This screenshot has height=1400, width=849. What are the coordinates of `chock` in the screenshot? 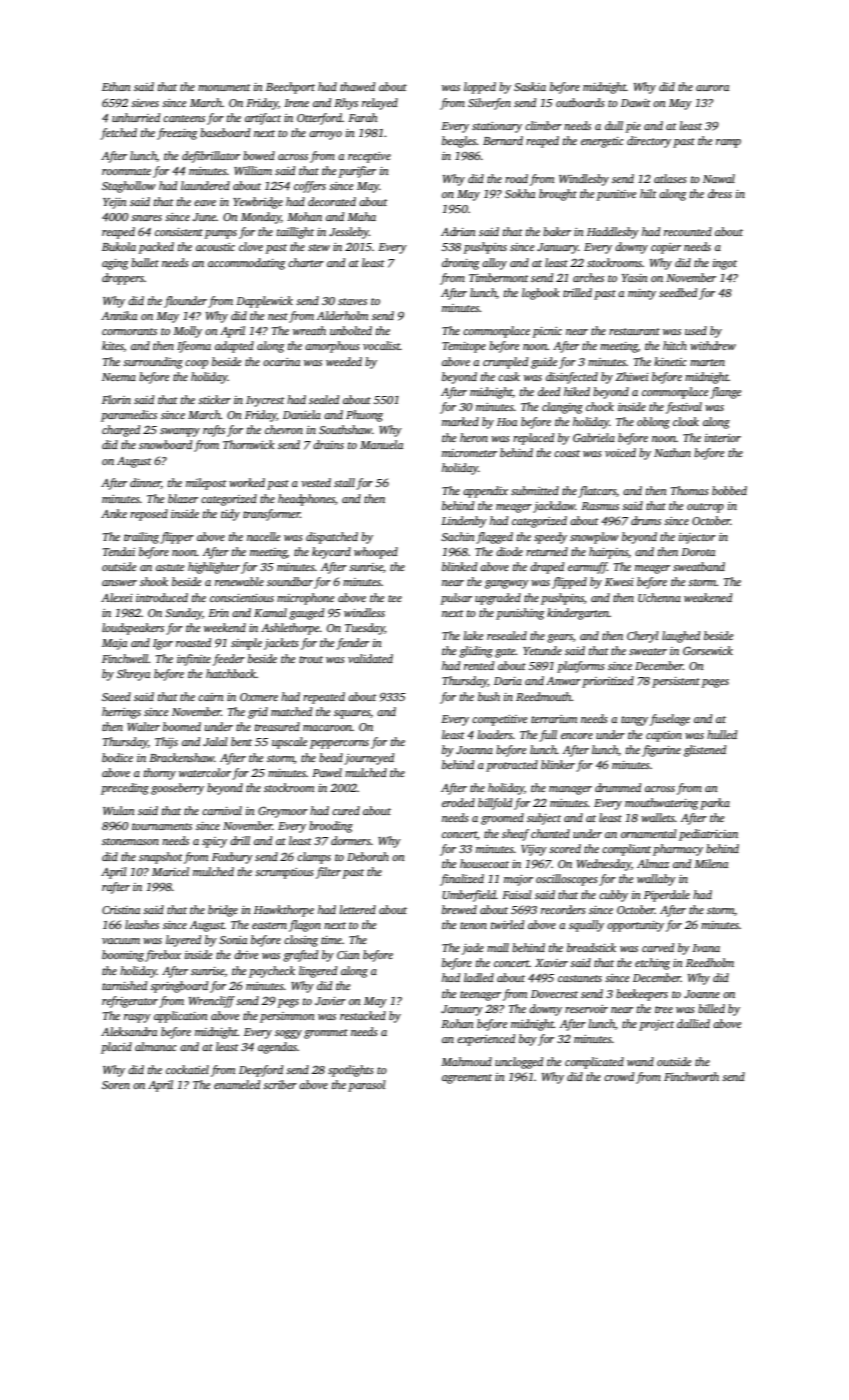 It's located at (600, 406).
